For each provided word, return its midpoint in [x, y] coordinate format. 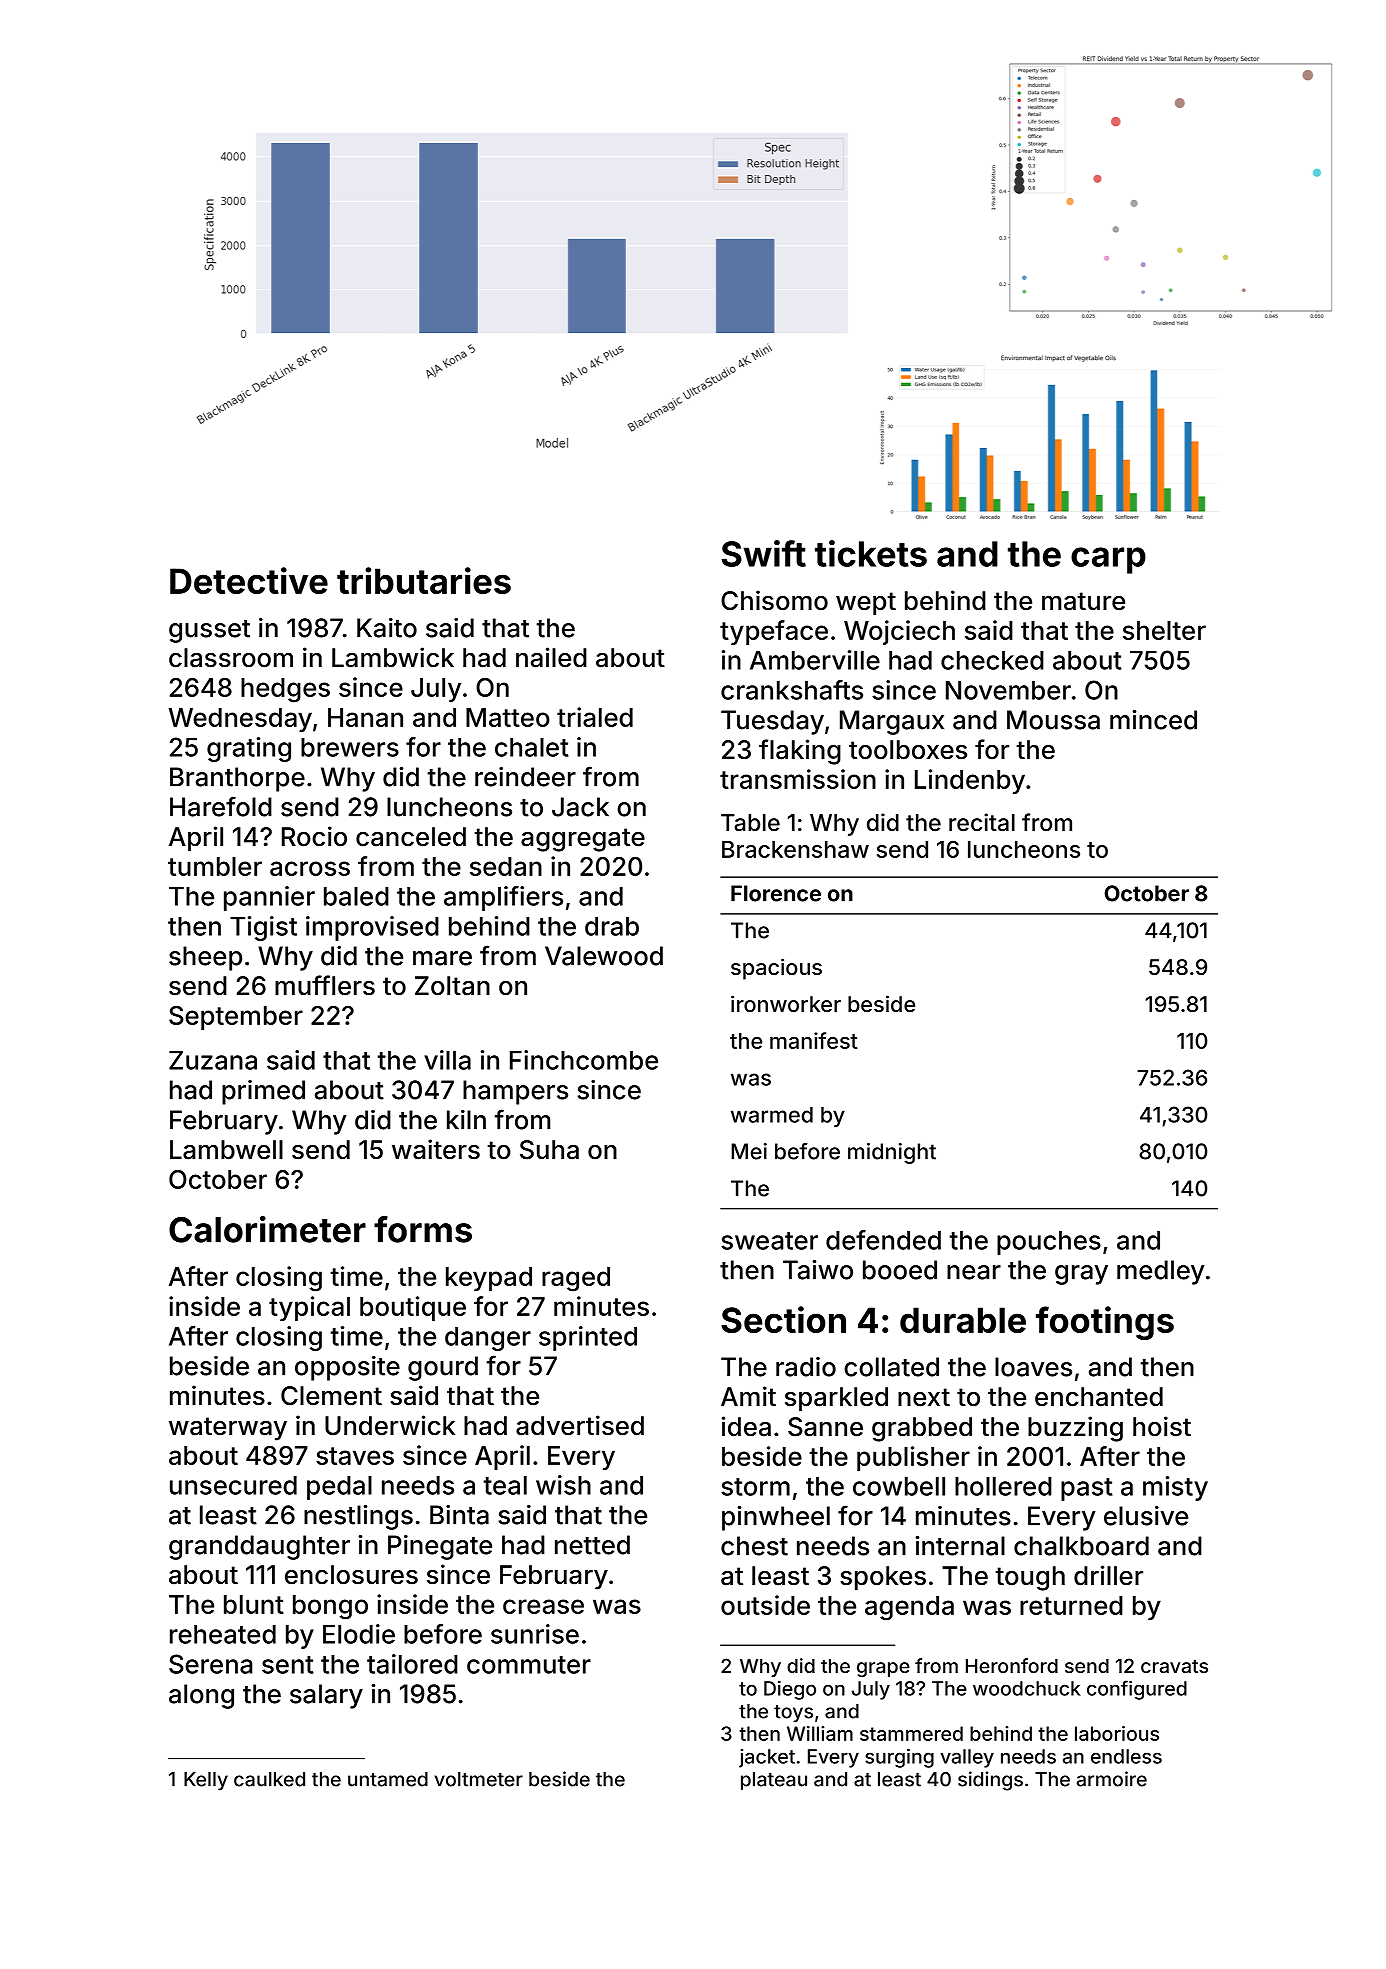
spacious [776, 969]
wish [563, 1485]
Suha [549, 1150]
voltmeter [479, 1779]
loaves [1033, 1367]
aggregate [583, 840]
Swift [763, 553]
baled [356, 896]
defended [883, 1240]
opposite [347, 1368]
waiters [436, 1149]
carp [1108, 560]
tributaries [424, 580]
